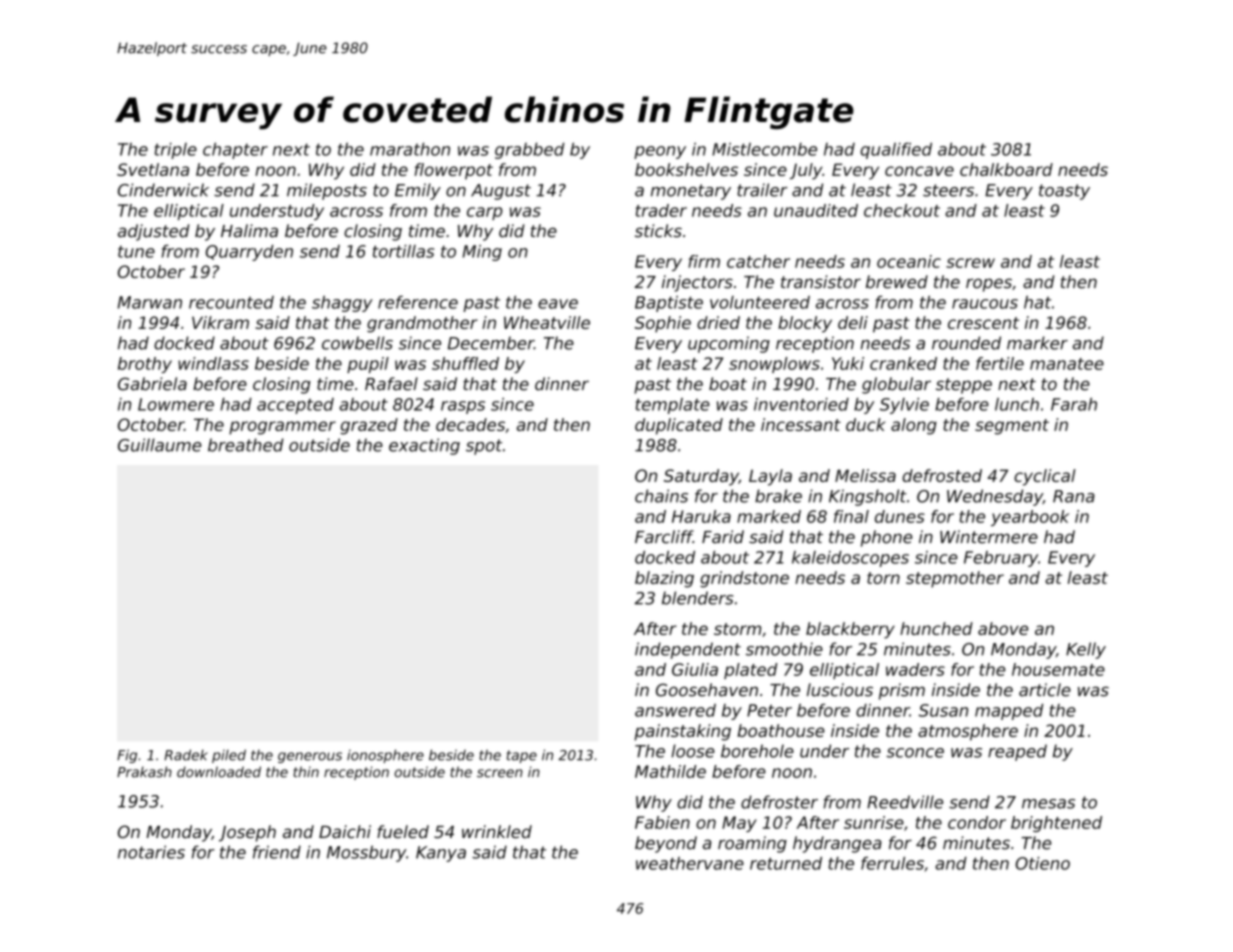  Describe the element at coordinates (658, 231) in the image. I see `sticks` at that location.
